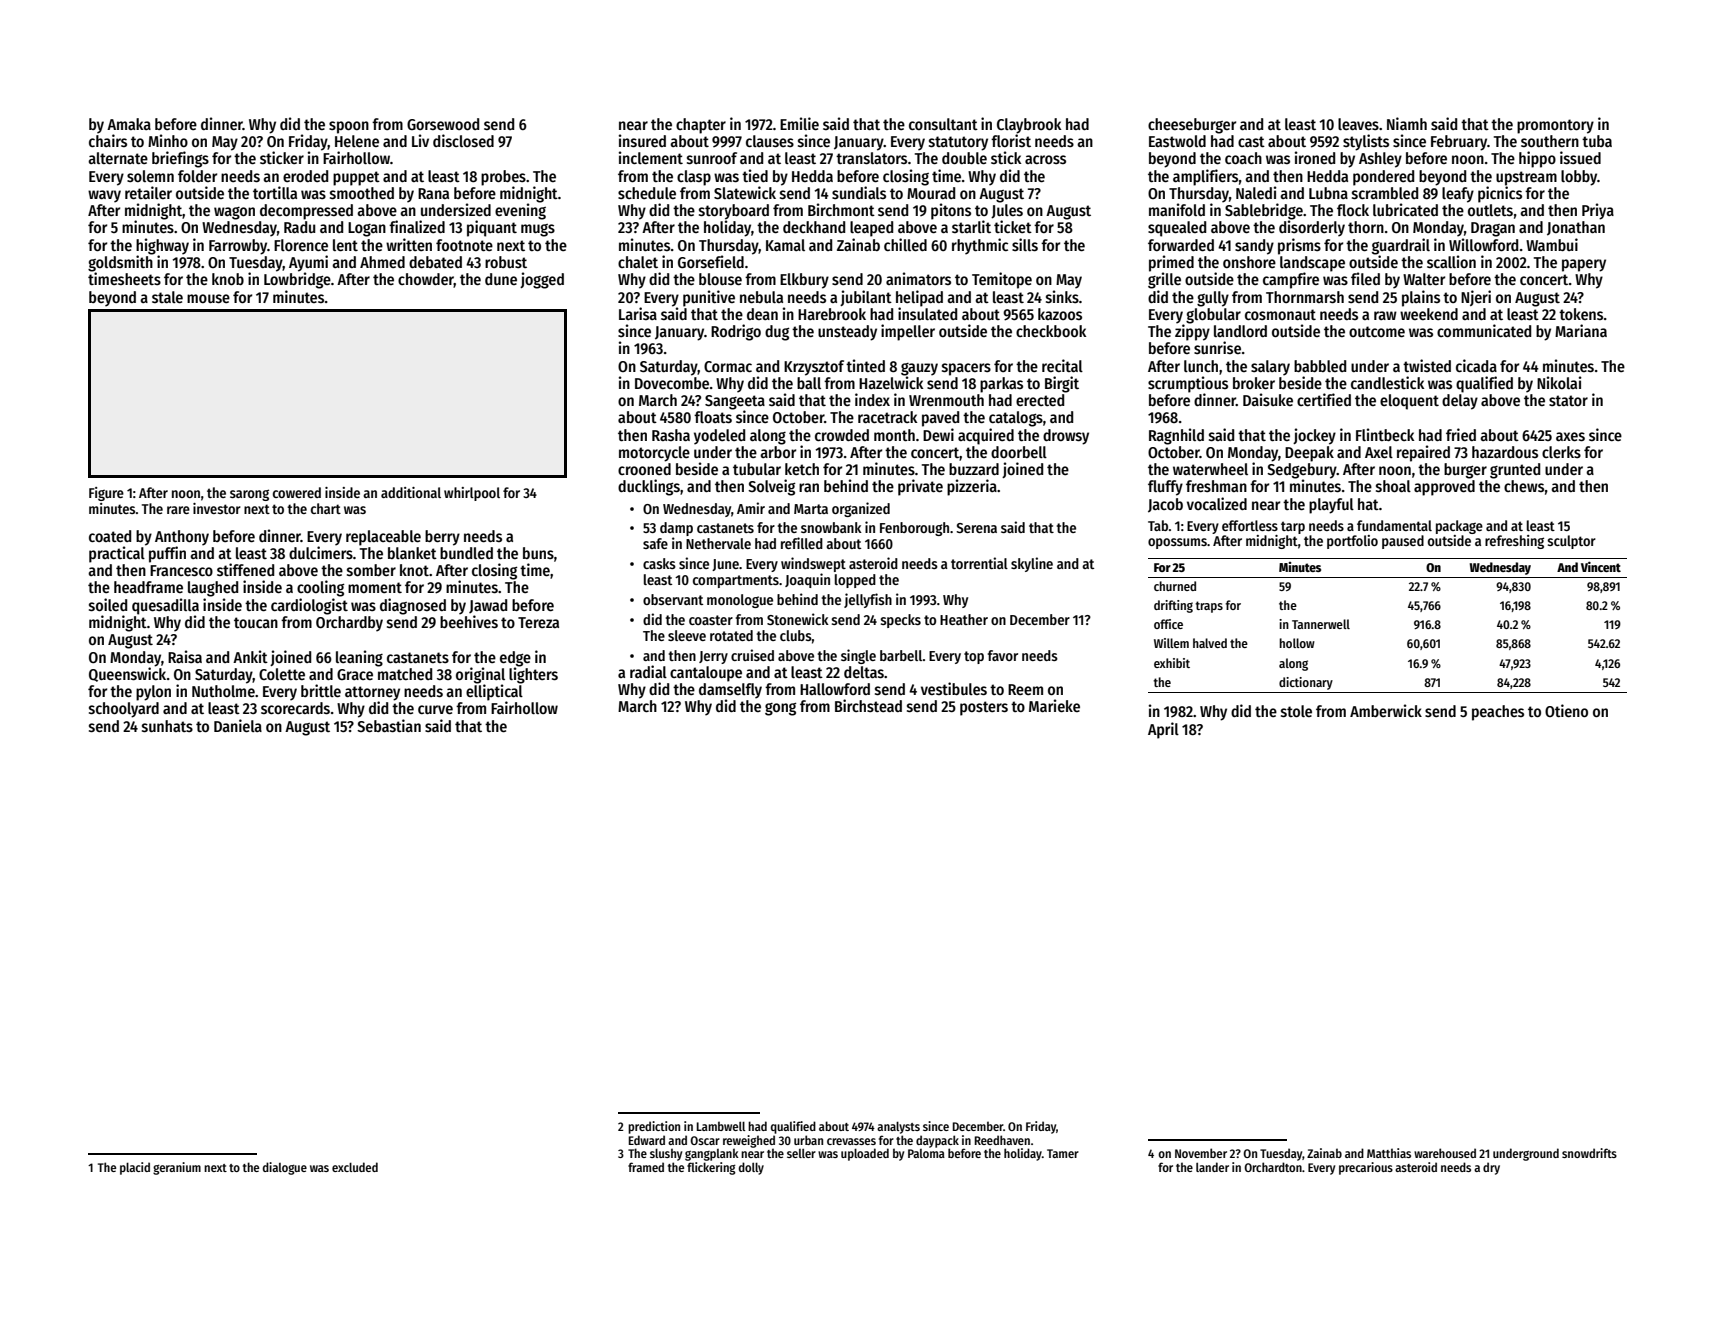  Describe the element at coordinates (177, 1168) in the document. I see `geranium` at that location.
